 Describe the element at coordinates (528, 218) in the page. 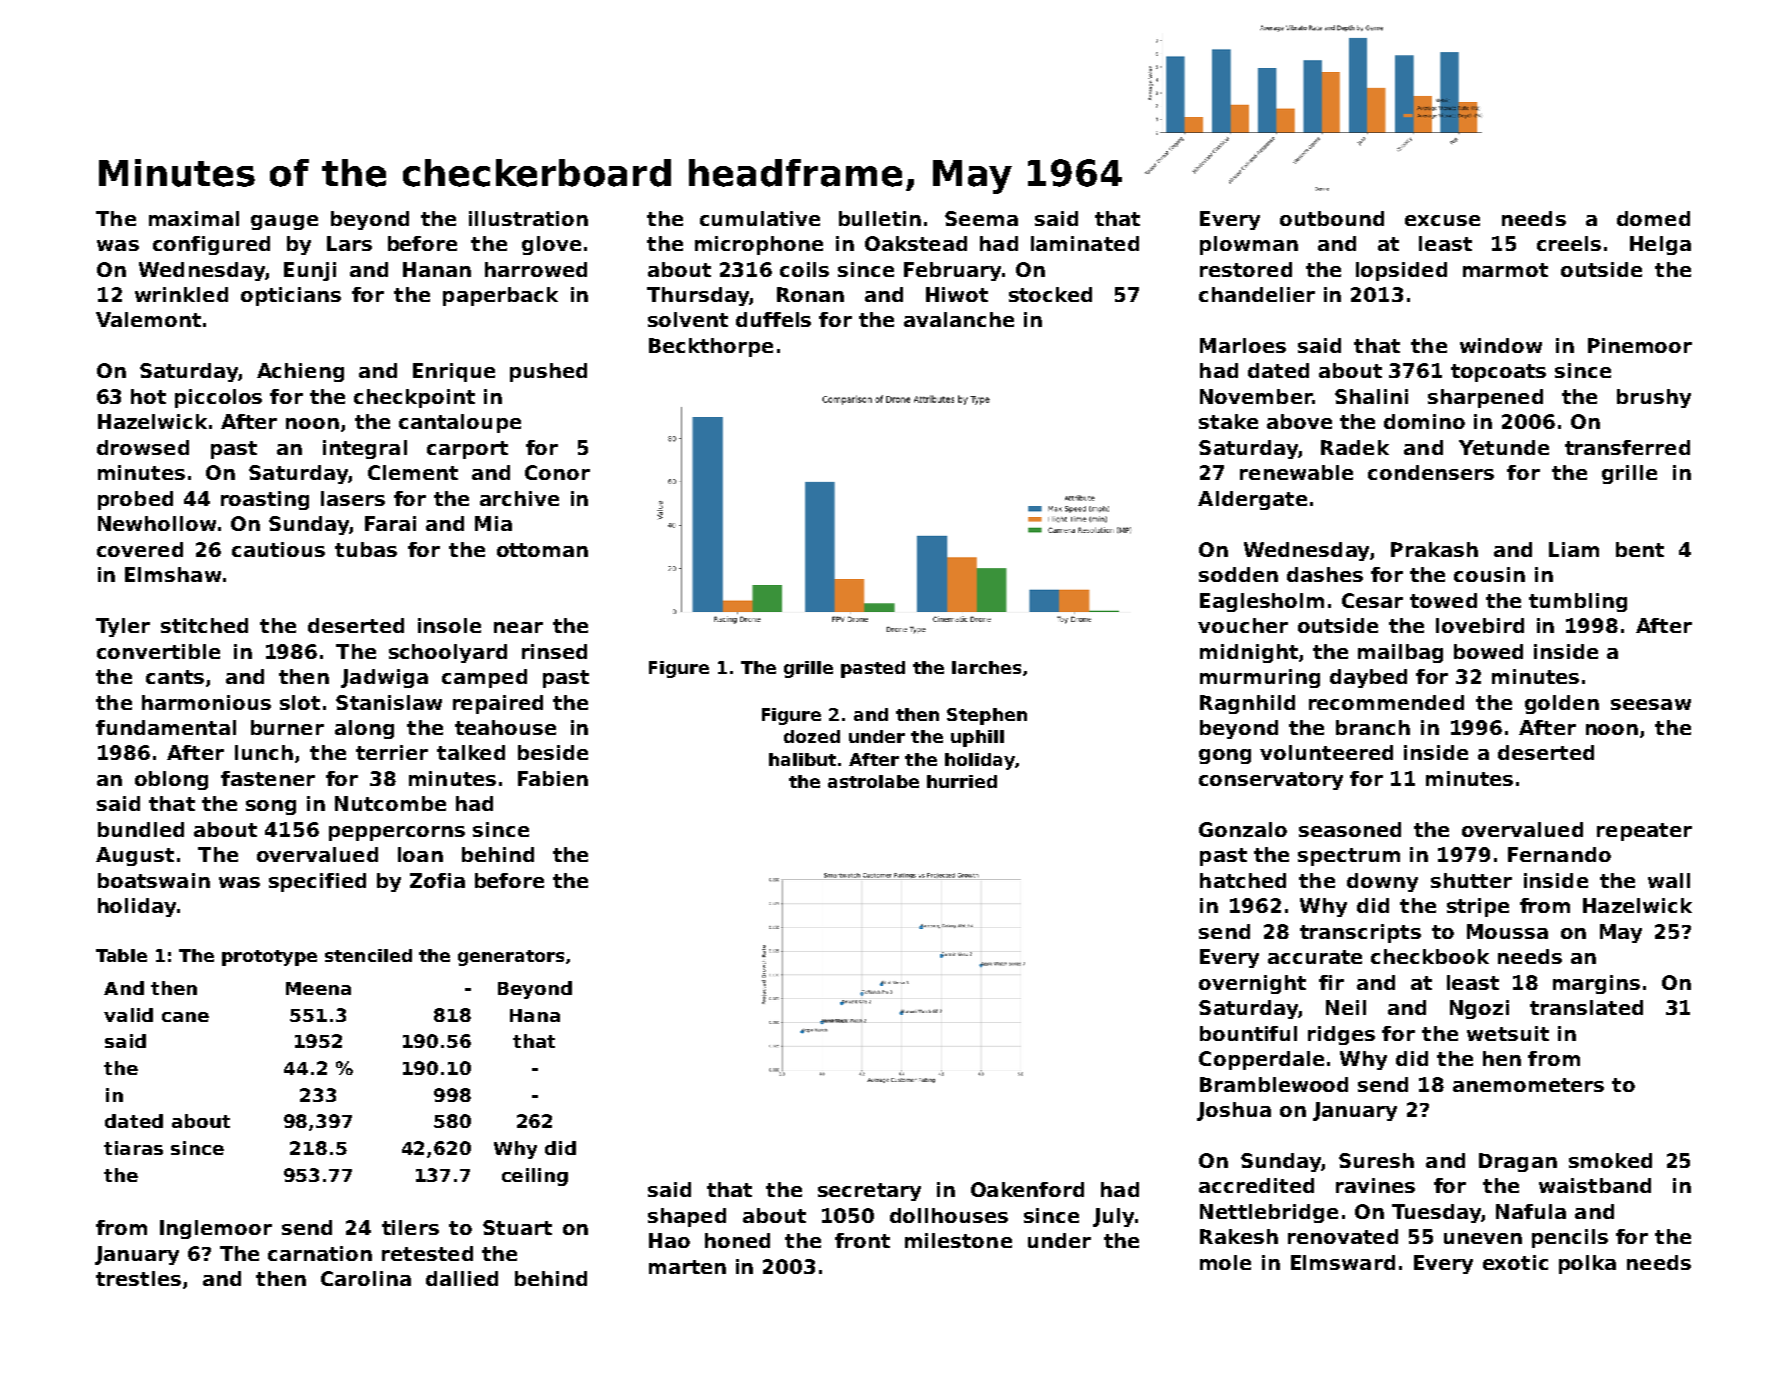

I see `illustration` at that location.
